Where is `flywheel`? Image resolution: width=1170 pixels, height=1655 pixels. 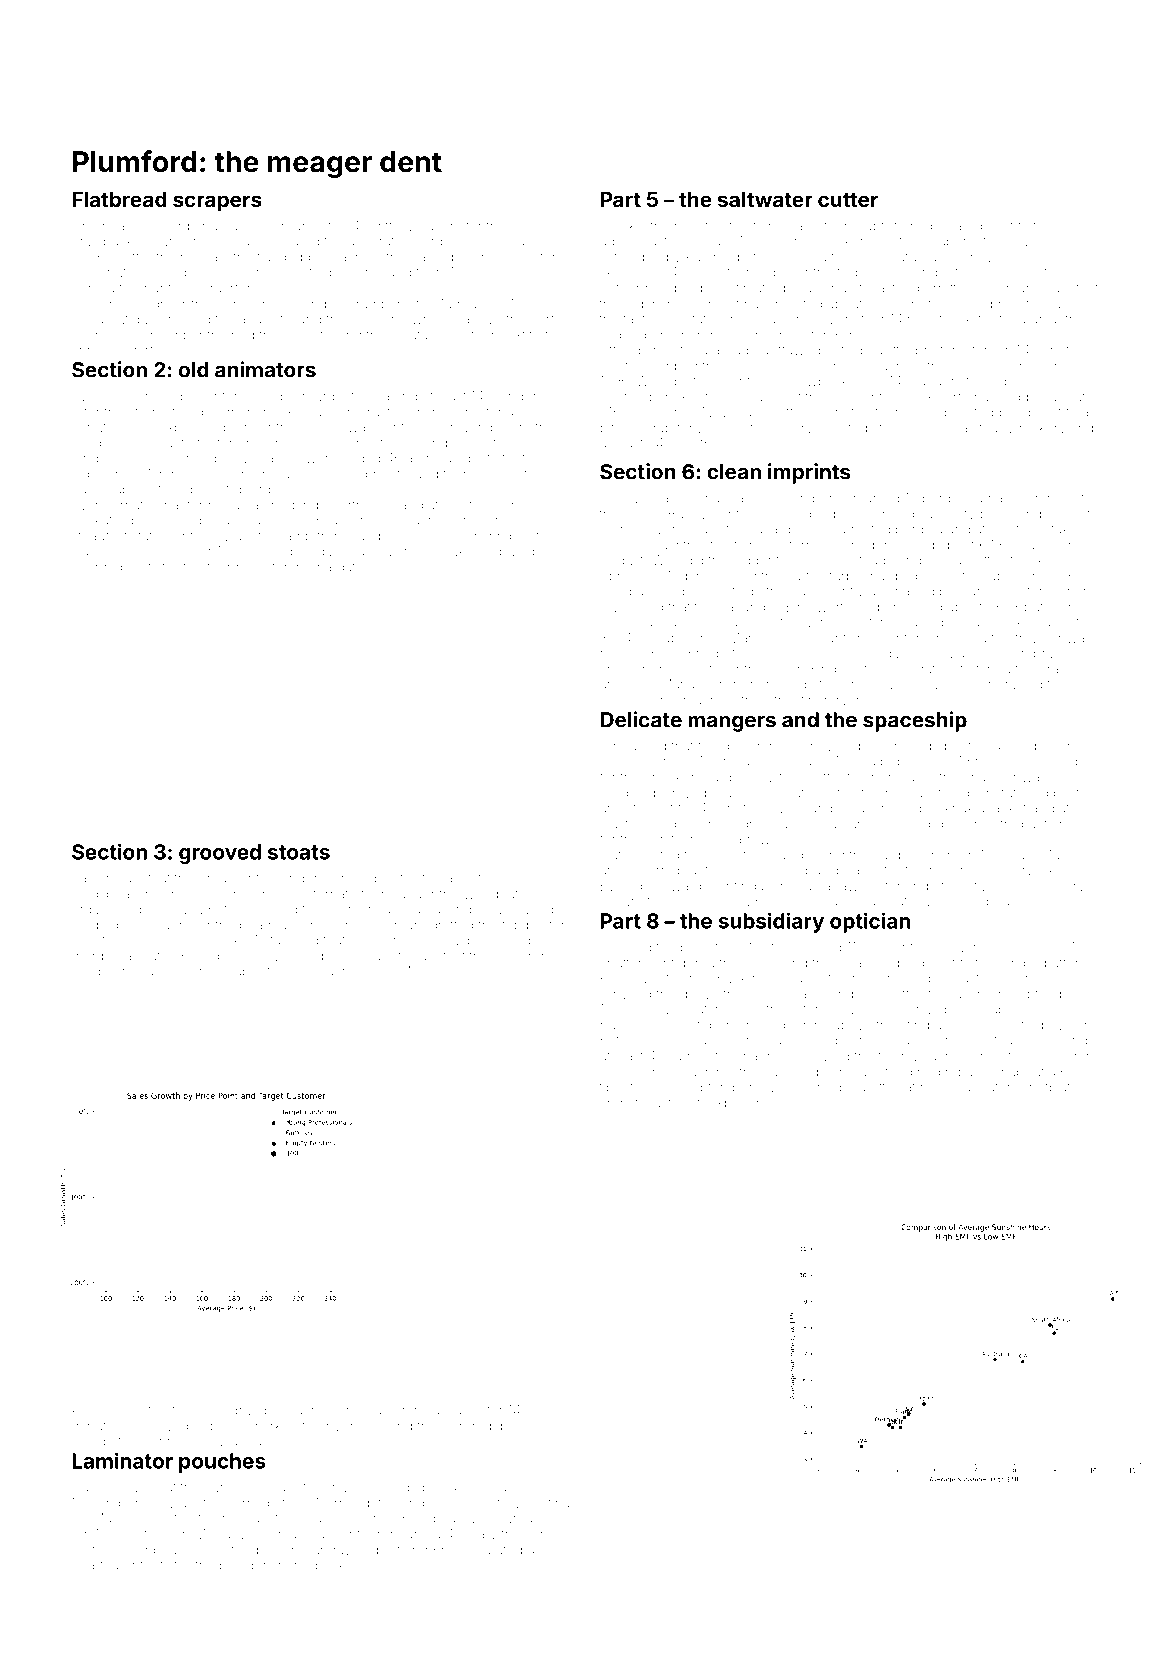 flywheel is located at coordinates (198, 1411).
